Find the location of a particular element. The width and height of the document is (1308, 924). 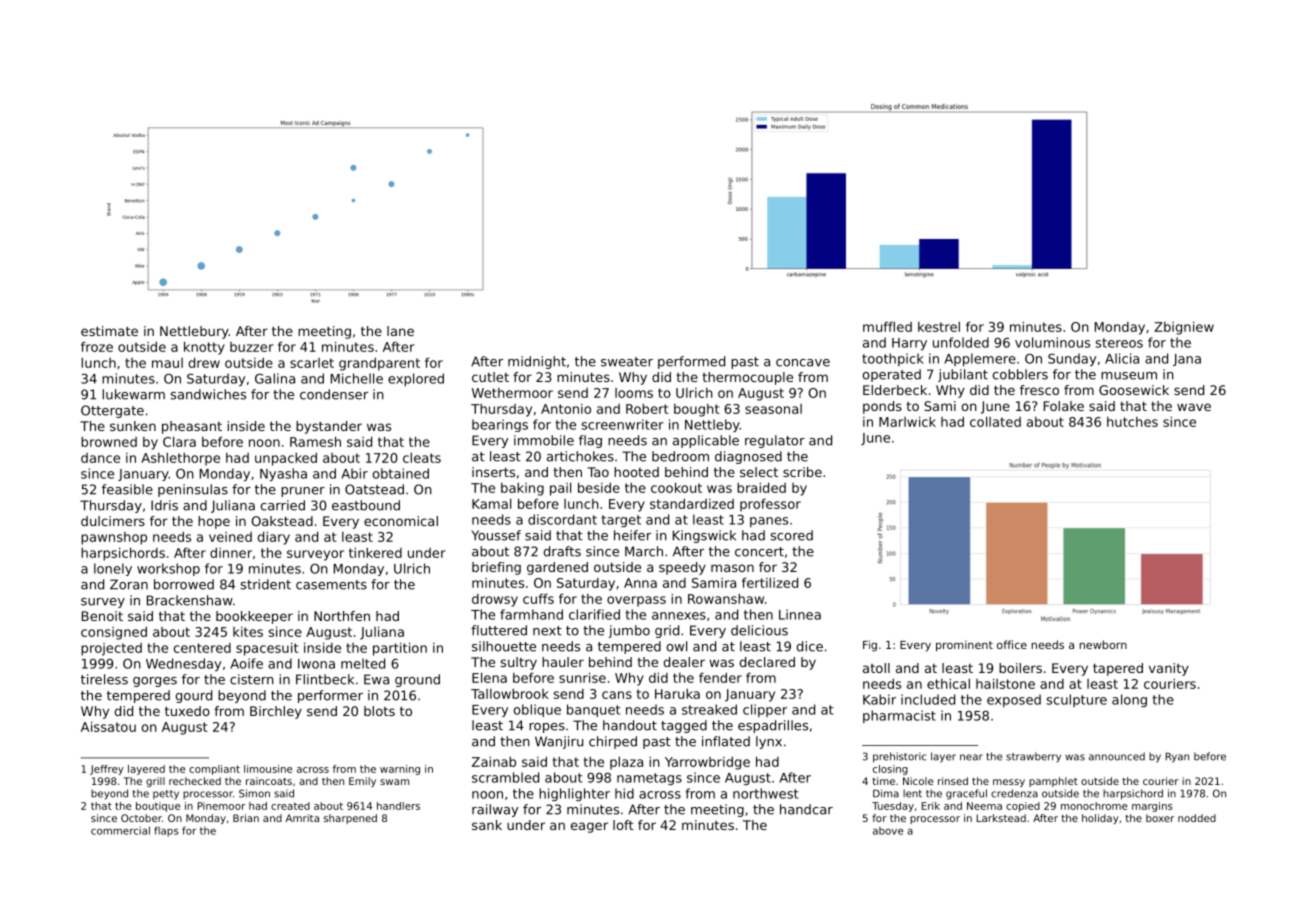

eager is located at coordinates (589, 827).
